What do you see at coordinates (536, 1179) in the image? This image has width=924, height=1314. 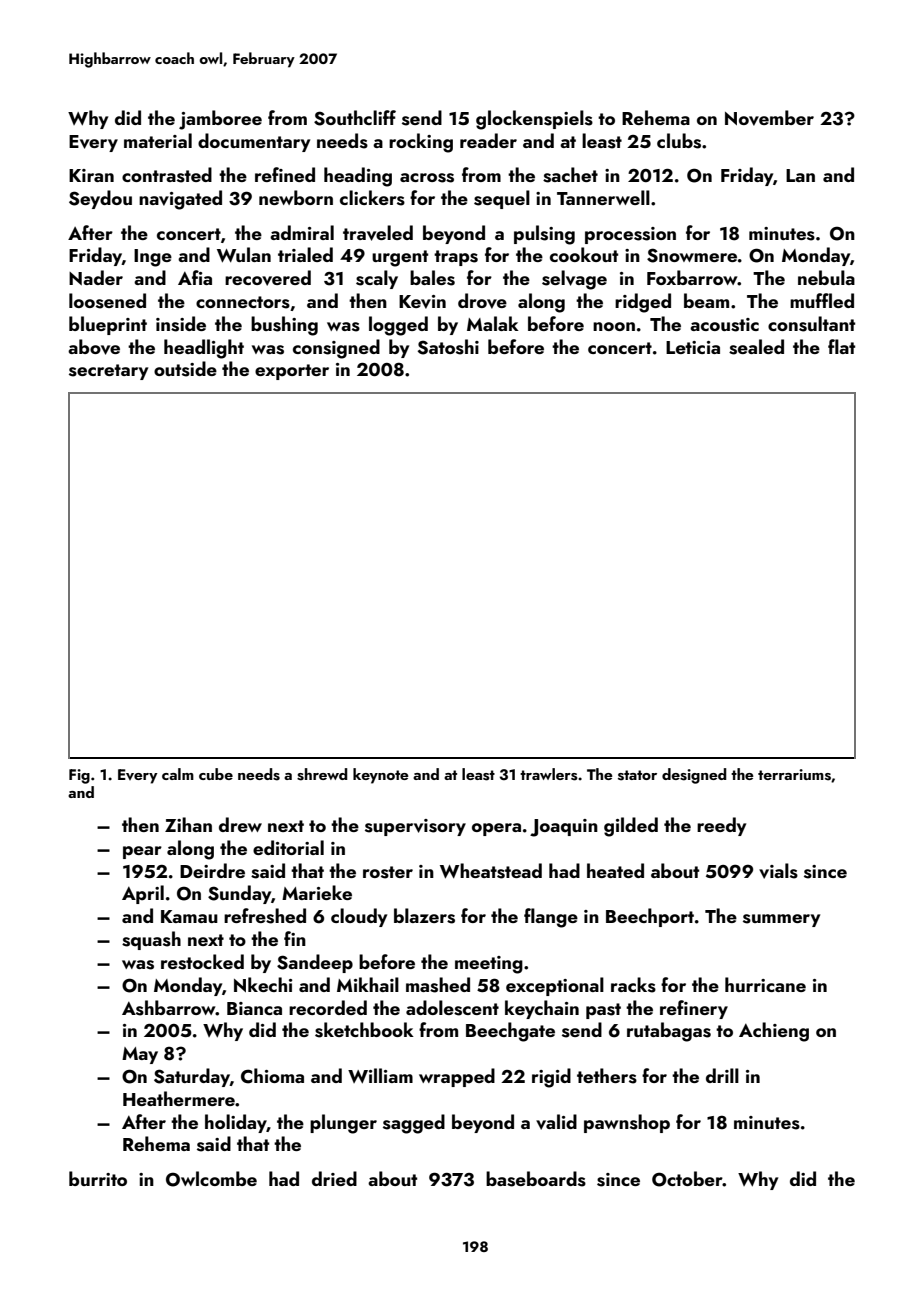 I see `baseboards` at bounding box center [536, 1179].
